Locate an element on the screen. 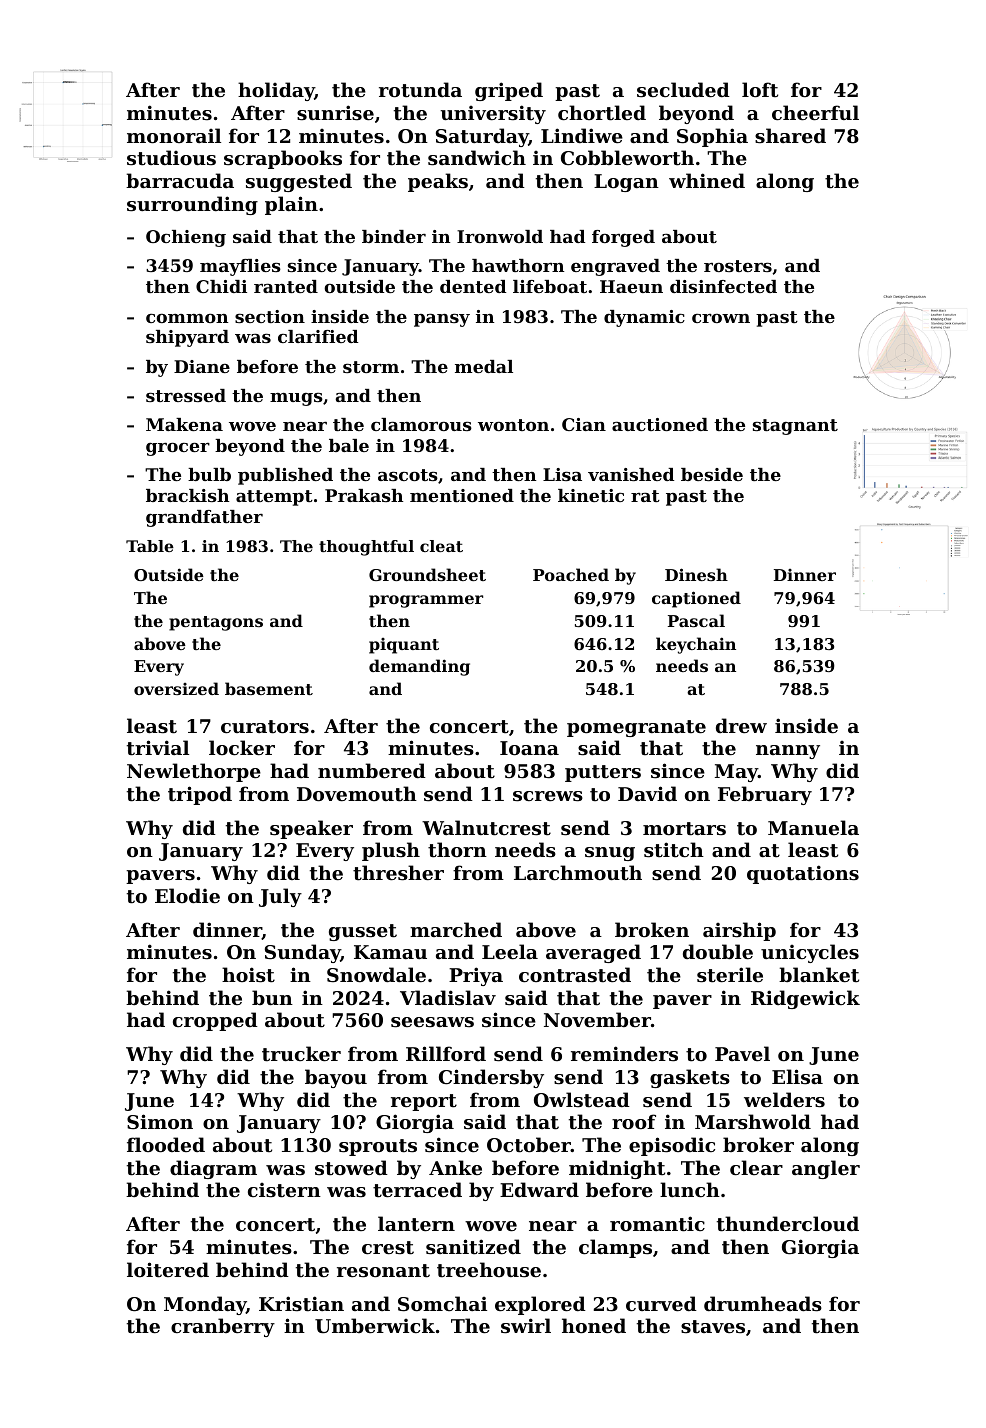 The height and width of the screenshot is (1428, 986). loft is located at coordinates (760, 89).
